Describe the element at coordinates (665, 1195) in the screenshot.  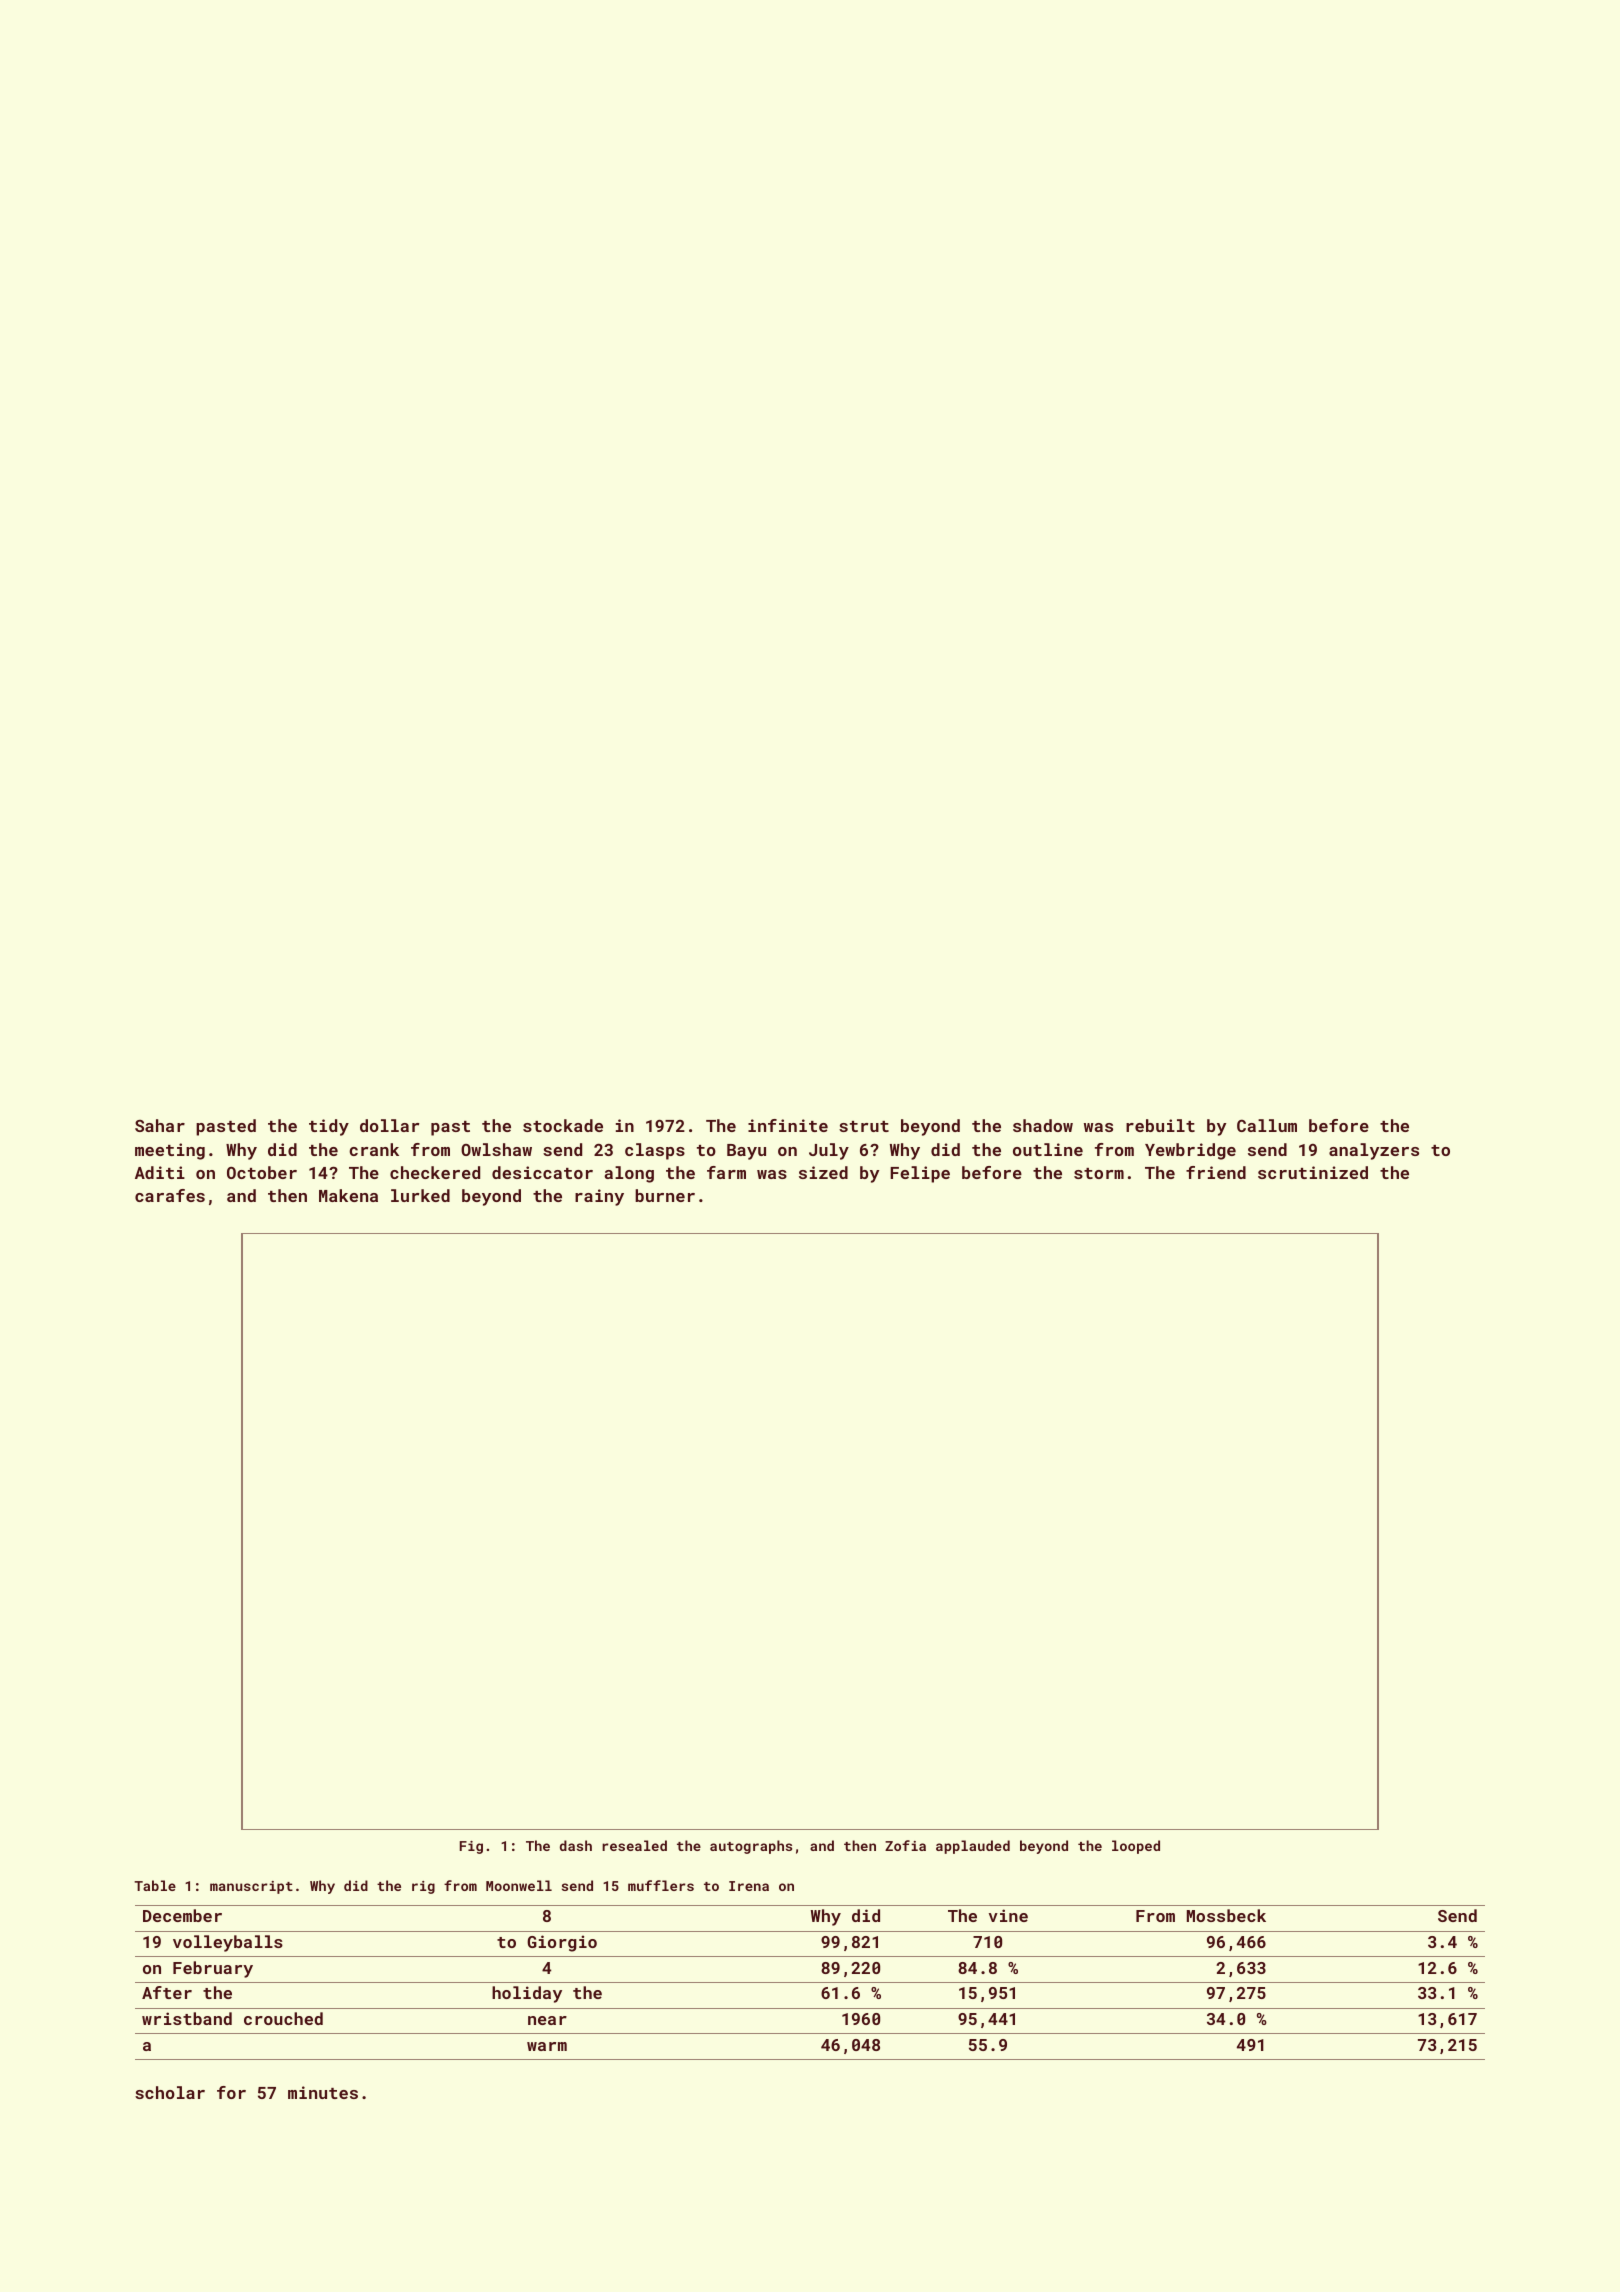
I see `burner` at that location.
